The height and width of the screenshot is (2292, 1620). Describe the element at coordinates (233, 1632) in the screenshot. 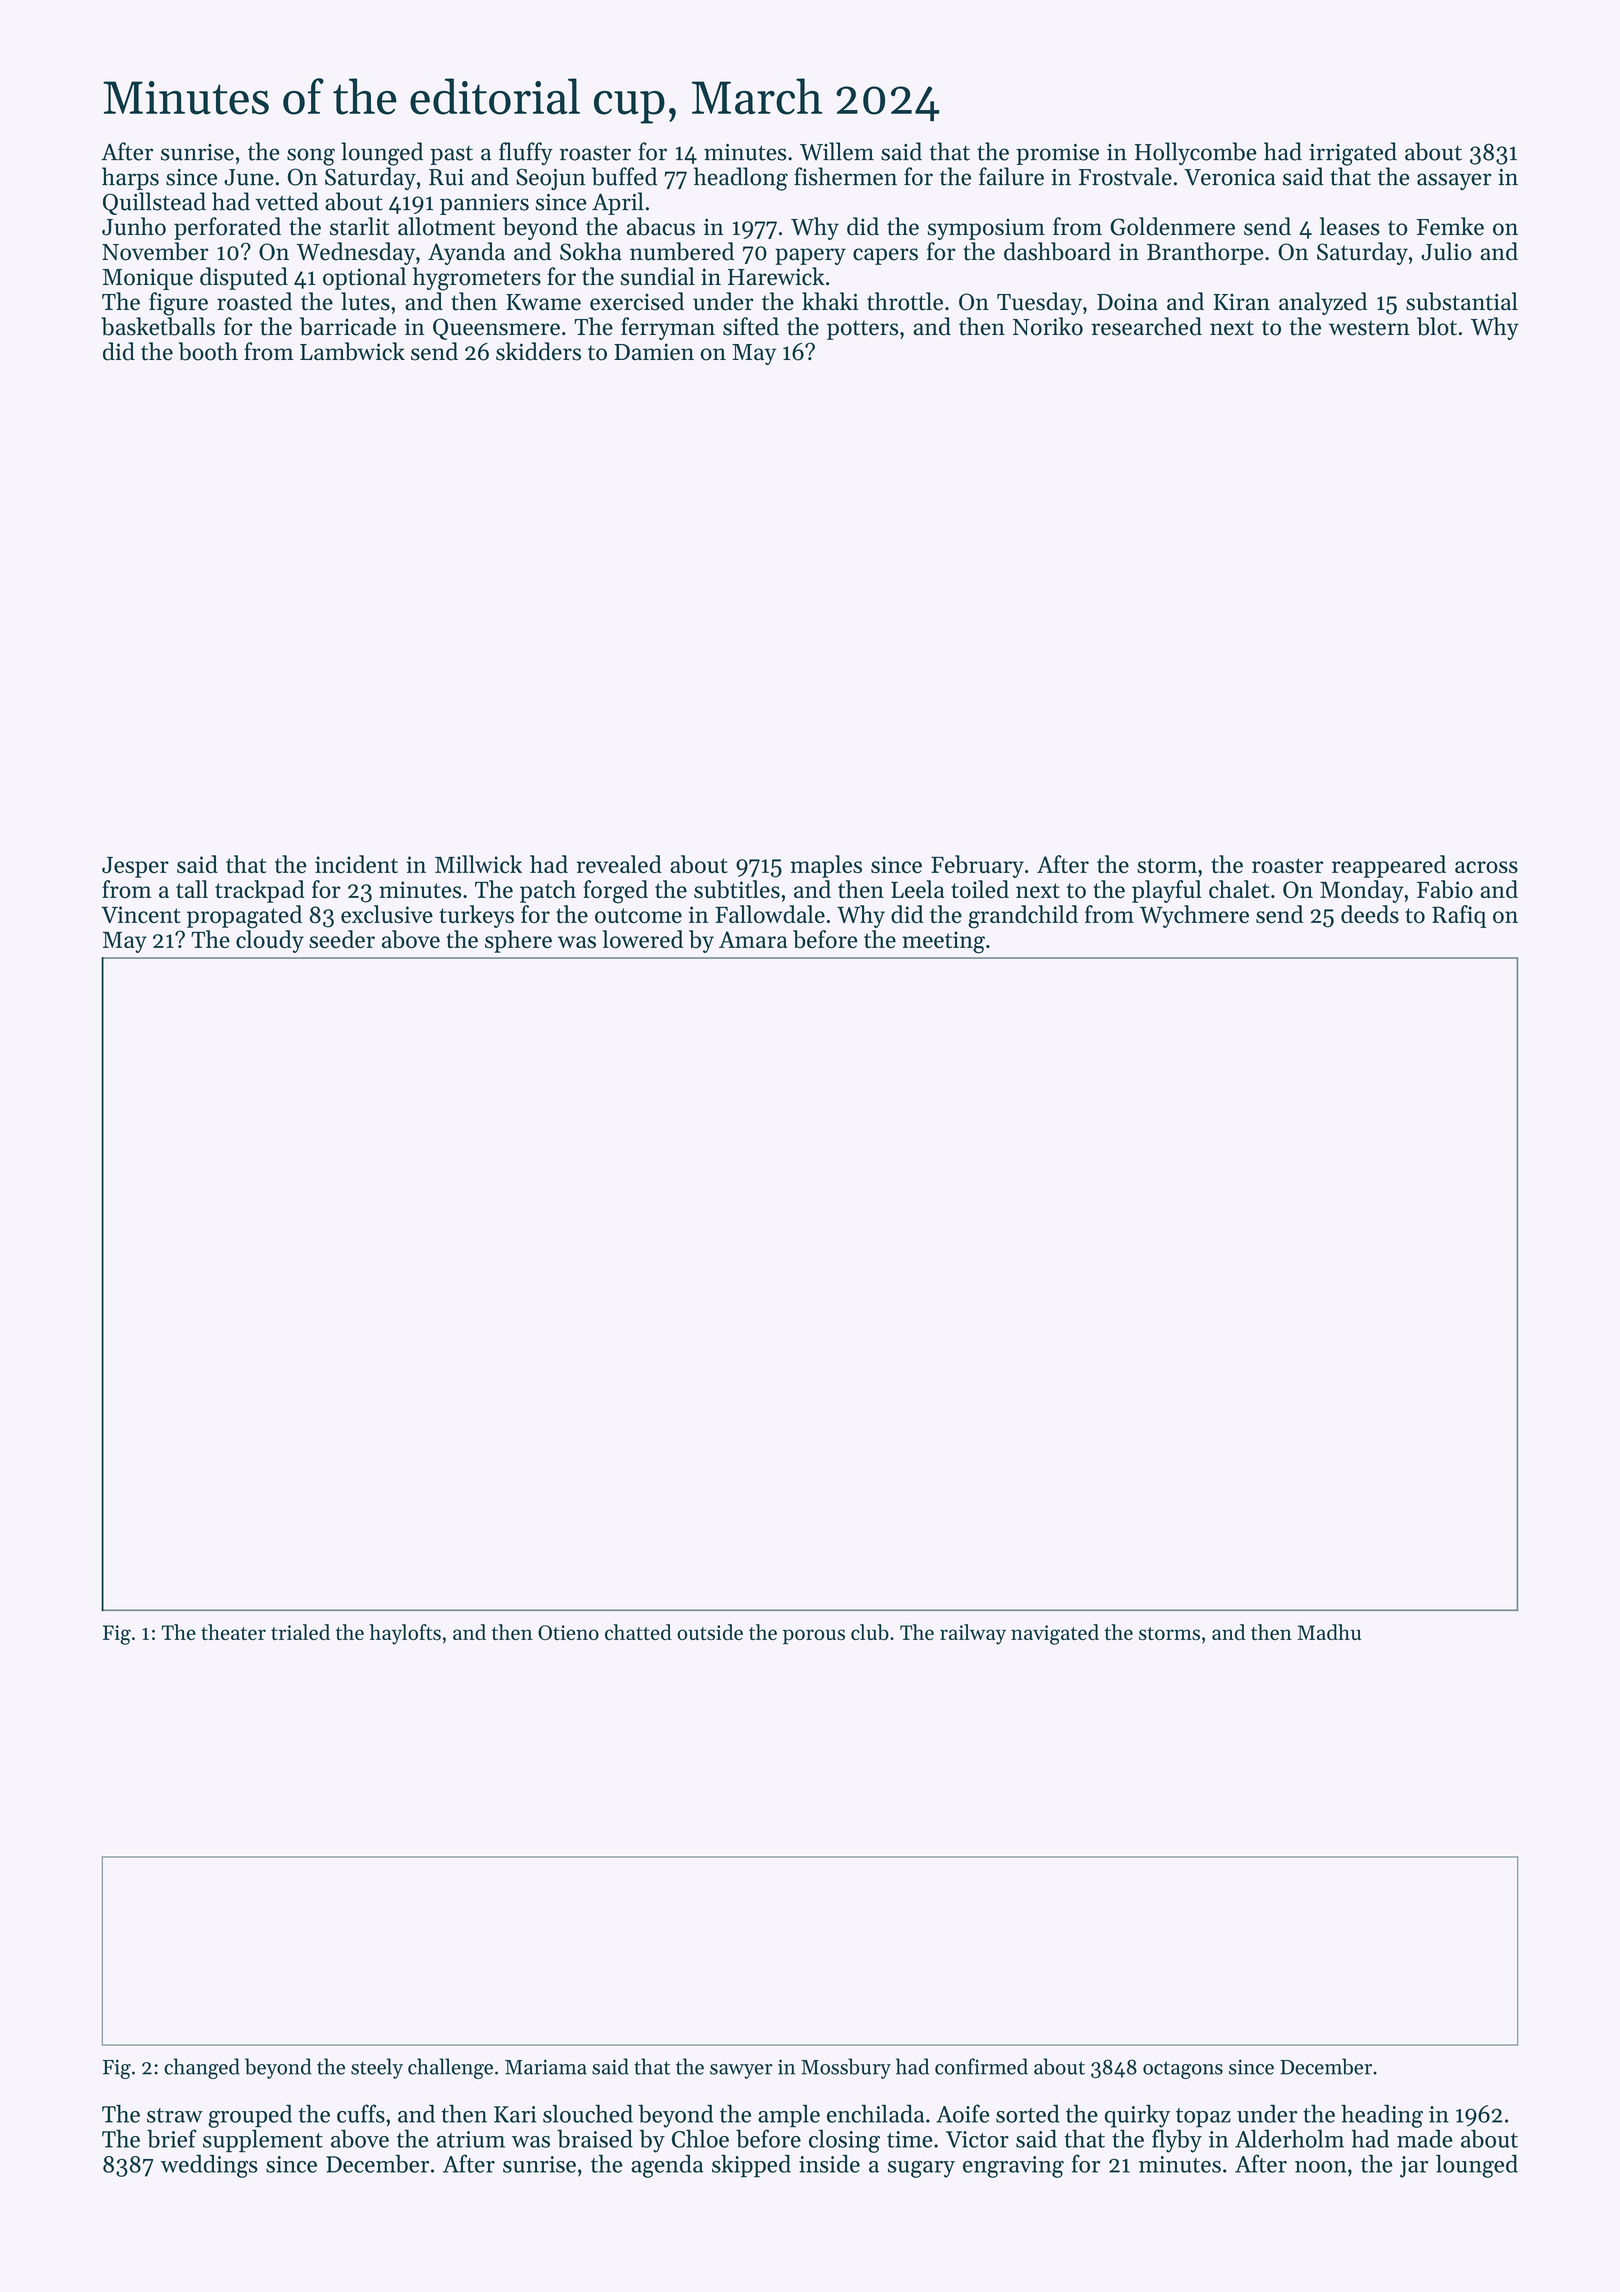

I see `theater` at that location.
